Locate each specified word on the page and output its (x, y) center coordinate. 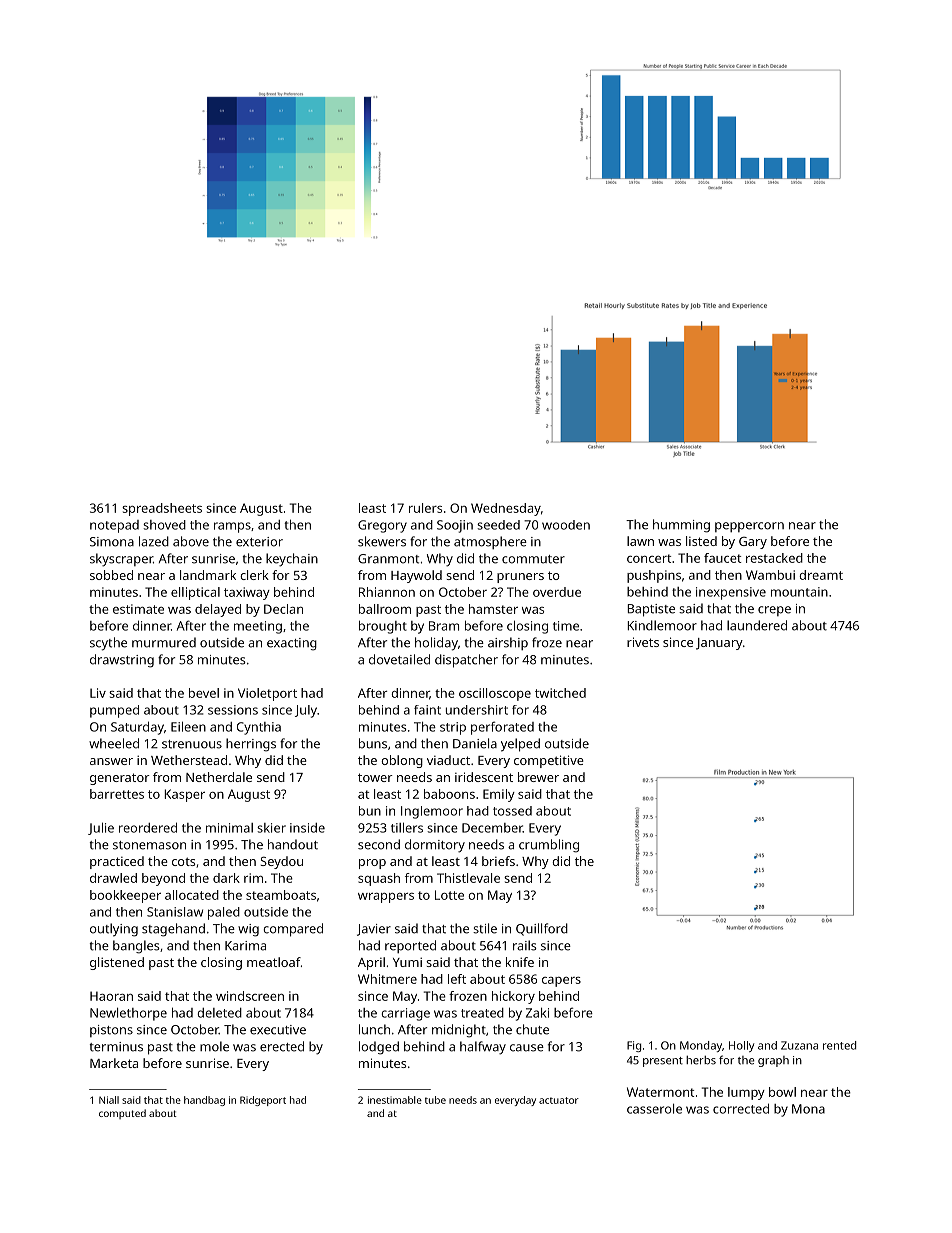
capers (561, 982)
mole (214, 1046)
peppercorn (749, 527)
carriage (405, 1014)
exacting (292, 644)
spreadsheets (162, 509)
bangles (136, 947)
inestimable (395, 1100)
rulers (425, 508)
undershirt (477, 710)
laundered (757, 625)
